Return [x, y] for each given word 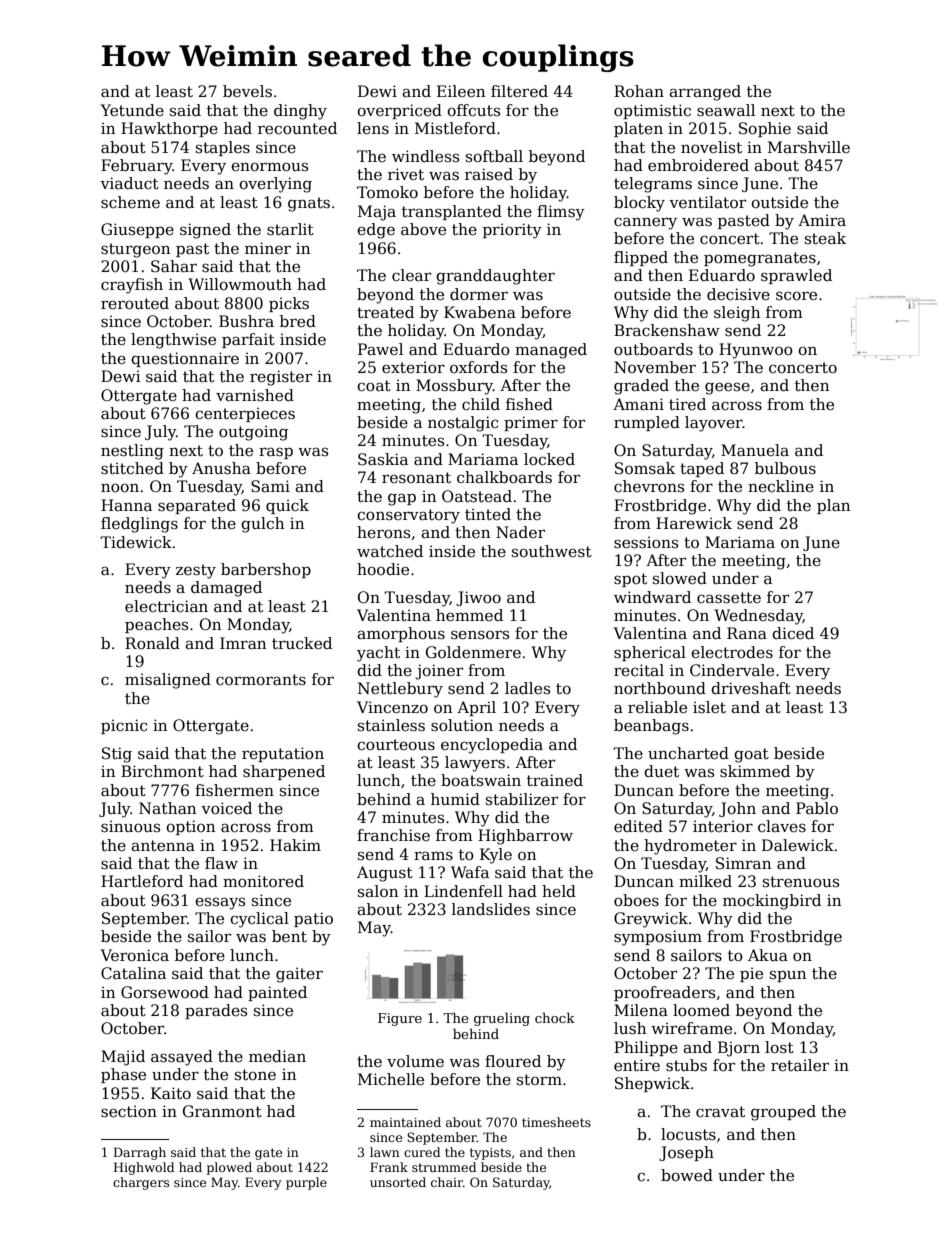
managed [551, 351]
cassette [729, 598]
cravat [720, 1112]
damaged [226, 589]
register [281, 378]
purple [306, 1183]
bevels [247, 91]
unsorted [398, 1182]
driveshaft [751, 688]
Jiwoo [478, 598]
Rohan [639, 91]
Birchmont [162, 771]
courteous [396, 745]
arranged [705, 93]
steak [825, 238]
